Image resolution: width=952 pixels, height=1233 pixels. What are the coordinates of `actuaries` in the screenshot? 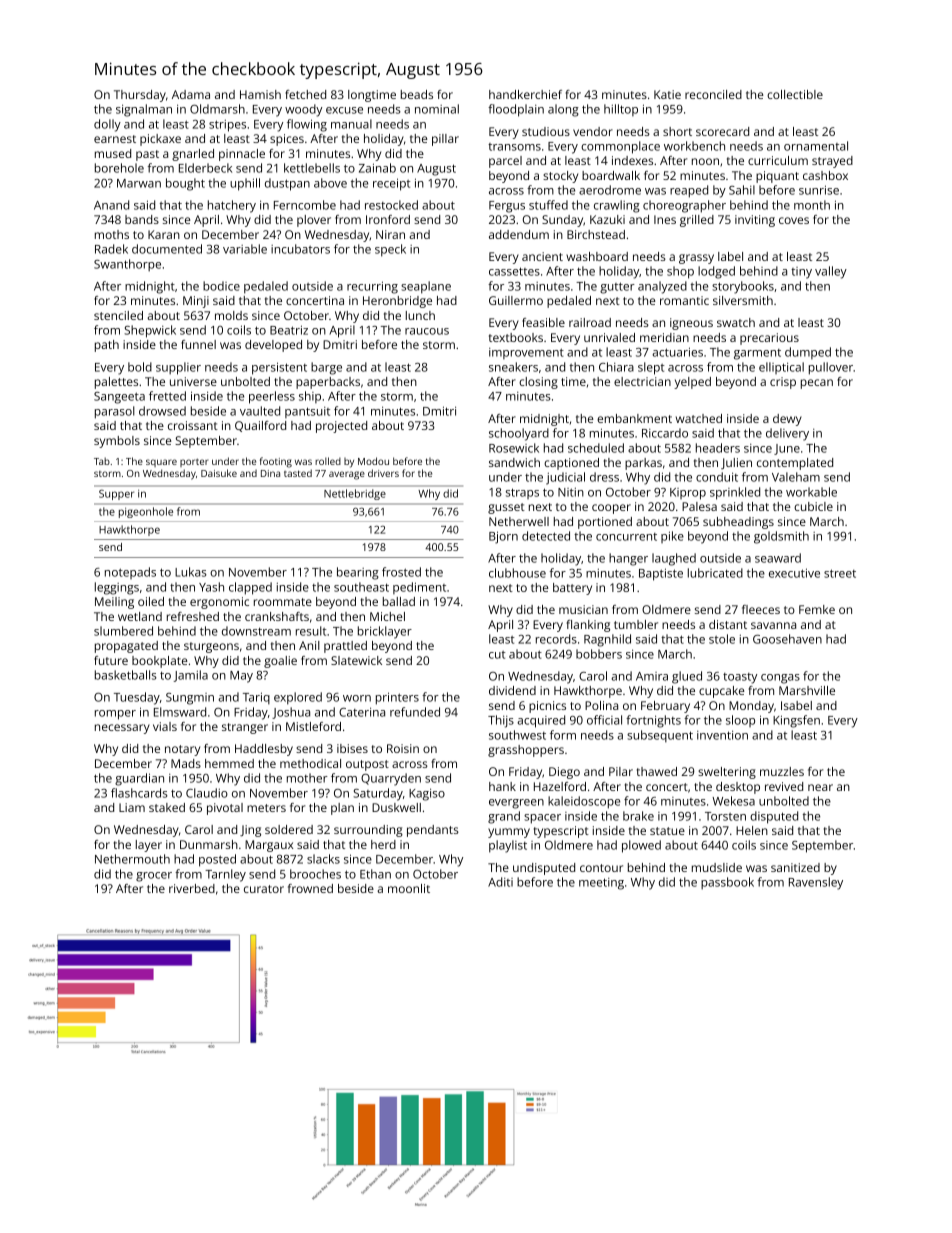 It's located at (677, 352).
